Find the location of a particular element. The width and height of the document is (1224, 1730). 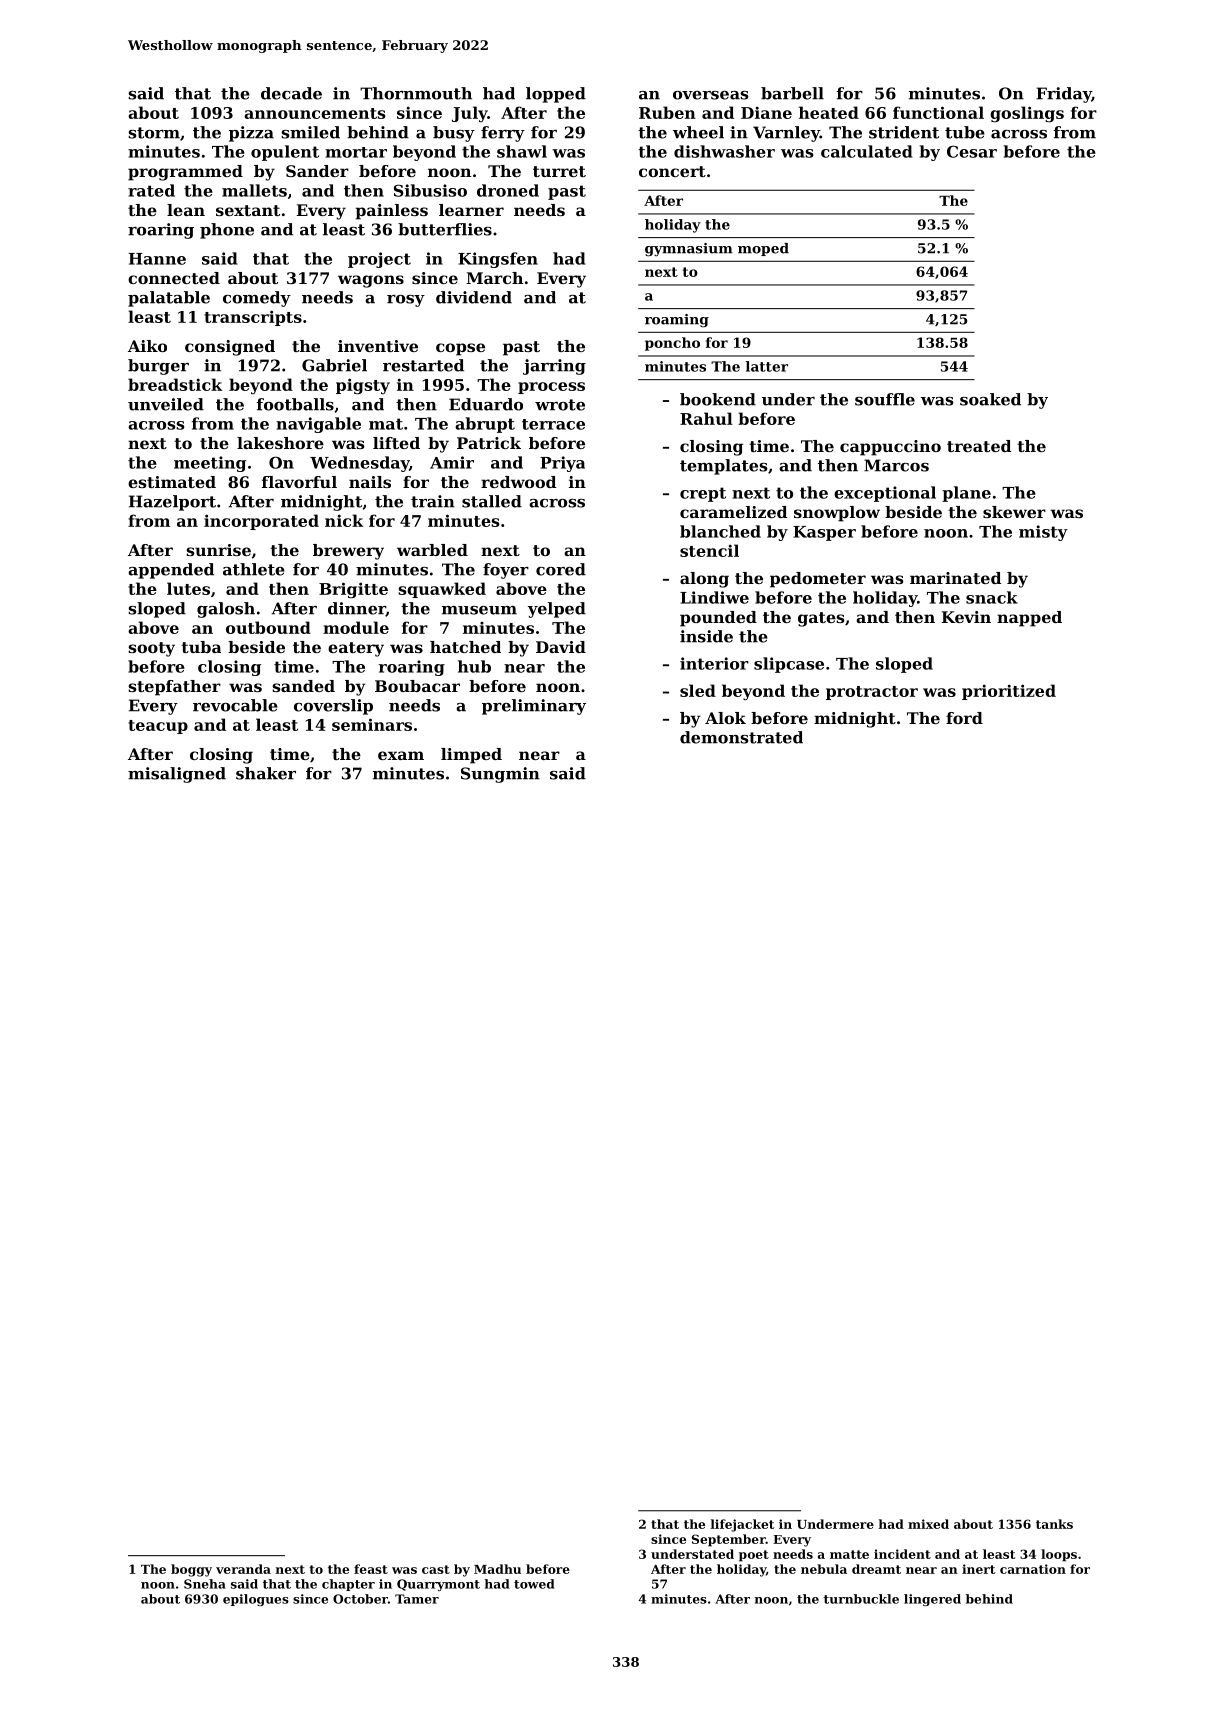

ford is located at coordinates (964, 718).
